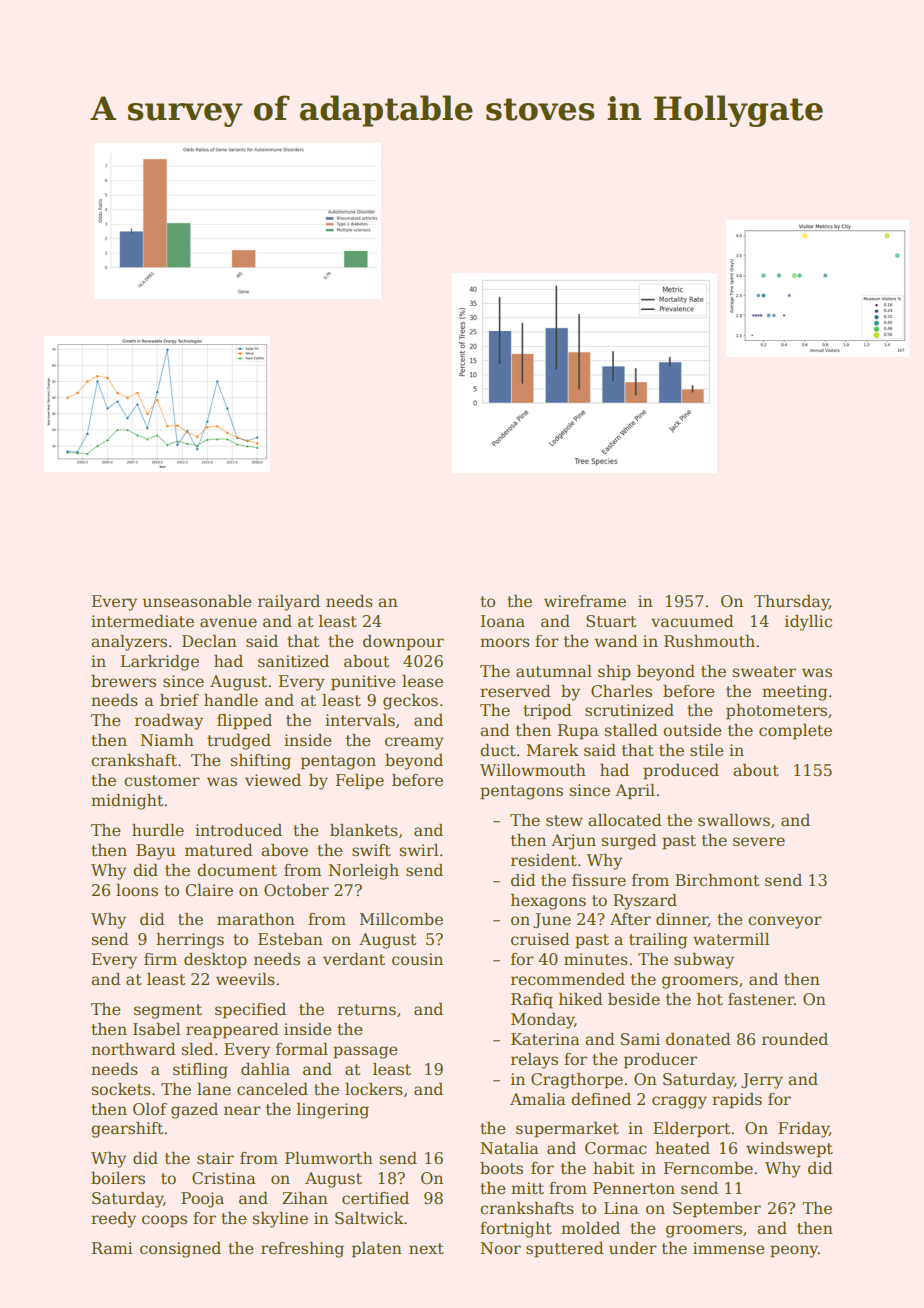 Image resolution: width=924 pixels, height=1308 pixels. I want to click on unseasonable, so click(197, 601).
